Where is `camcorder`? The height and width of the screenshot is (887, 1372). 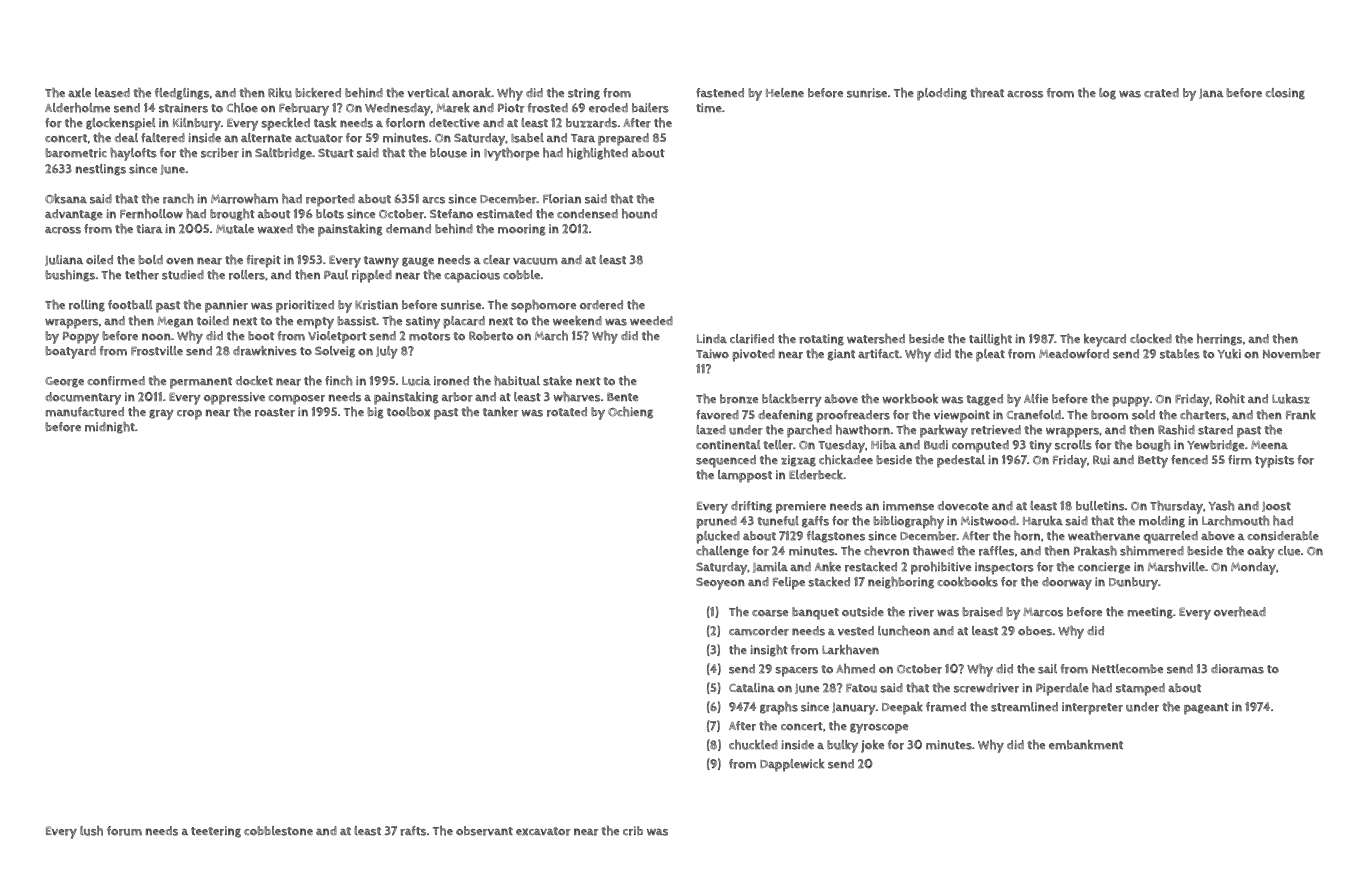
camcorder is located at coordinates (759, 631).
